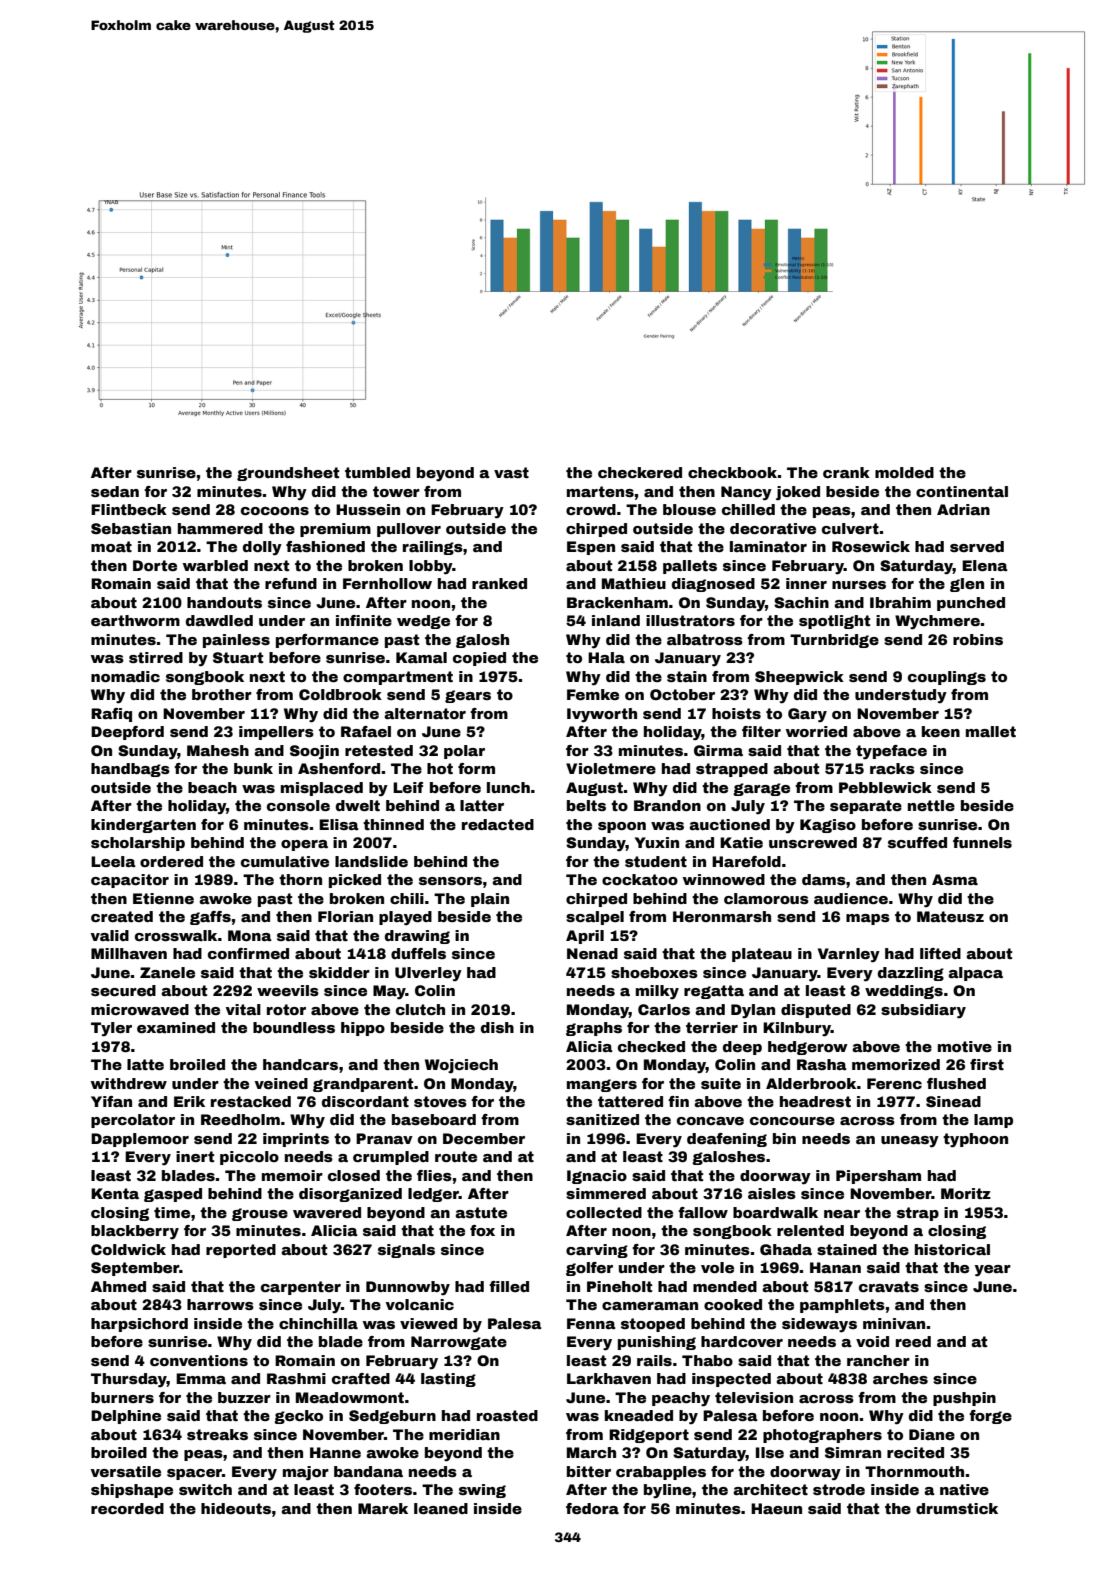 The width and height of the image is (1109, 1569). What do you see at coordinates (115, 491) in the image?
I see `sedan` at bounding box center [115, 491].
